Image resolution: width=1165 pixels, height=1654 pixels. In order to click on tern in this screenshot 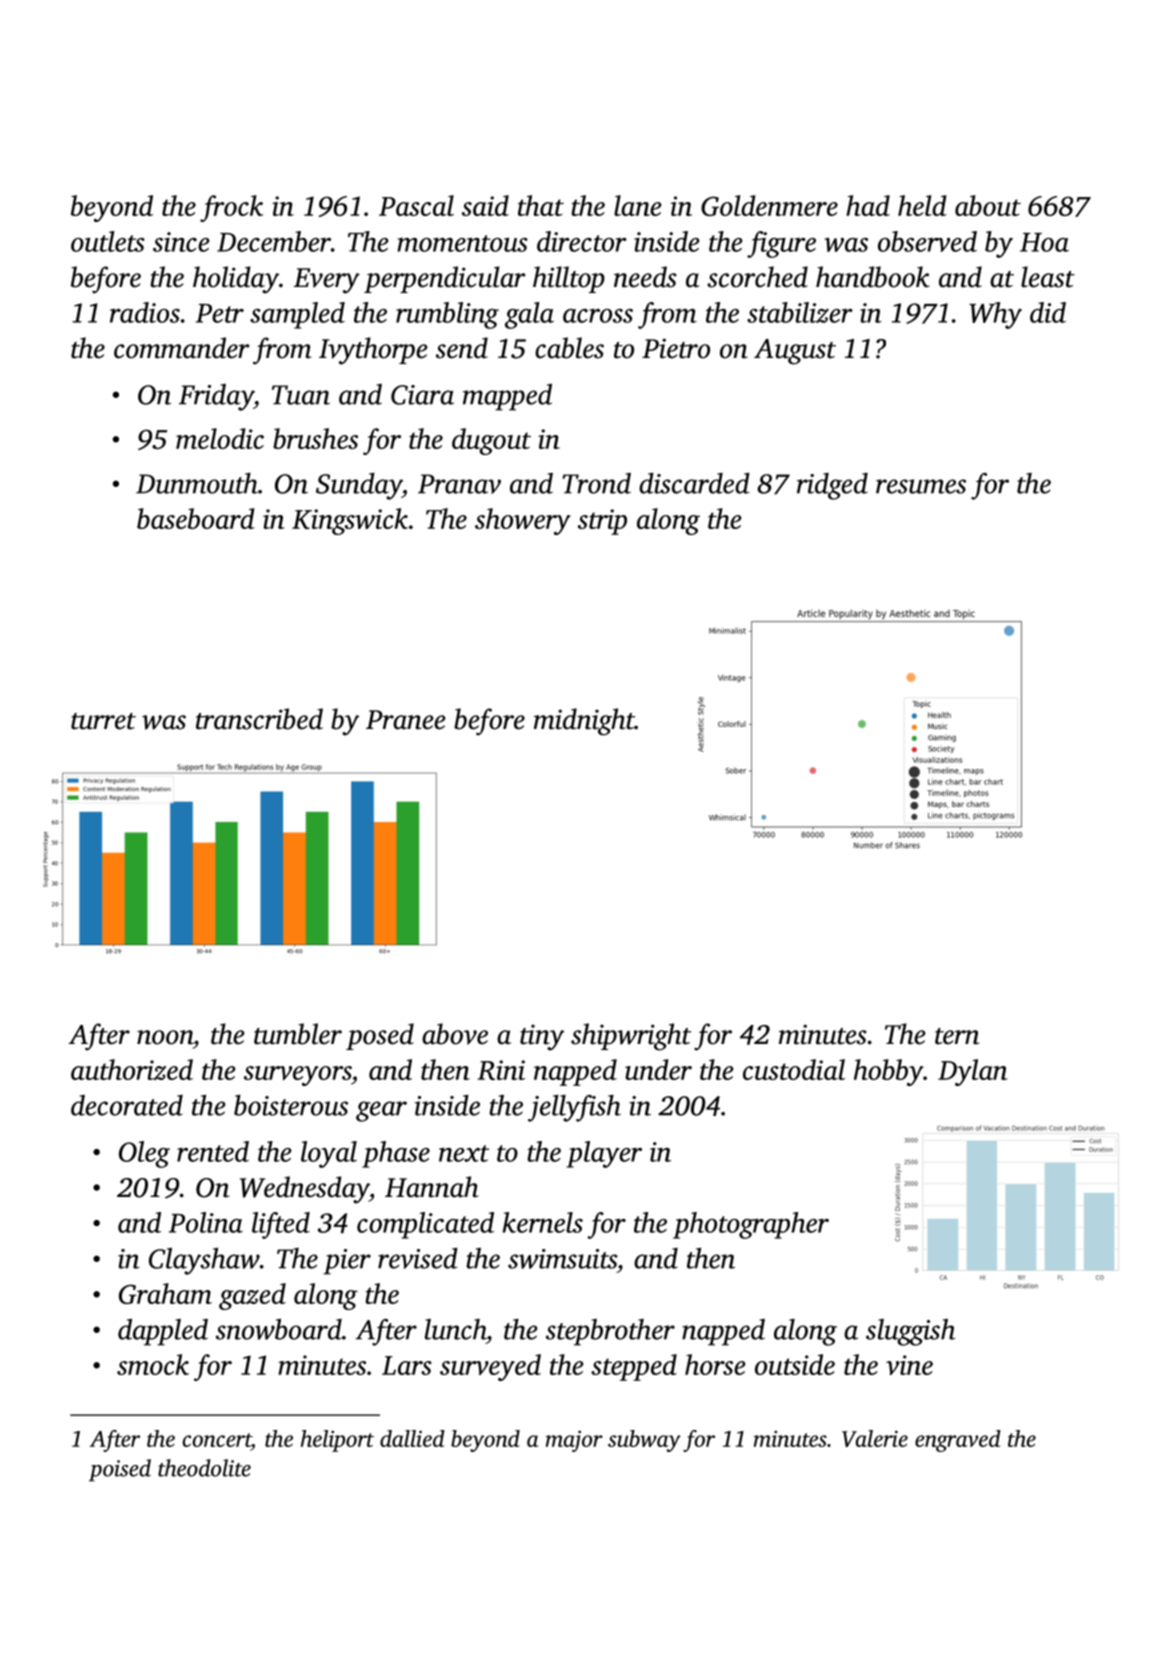, I will do `click(957, 1036)`.
